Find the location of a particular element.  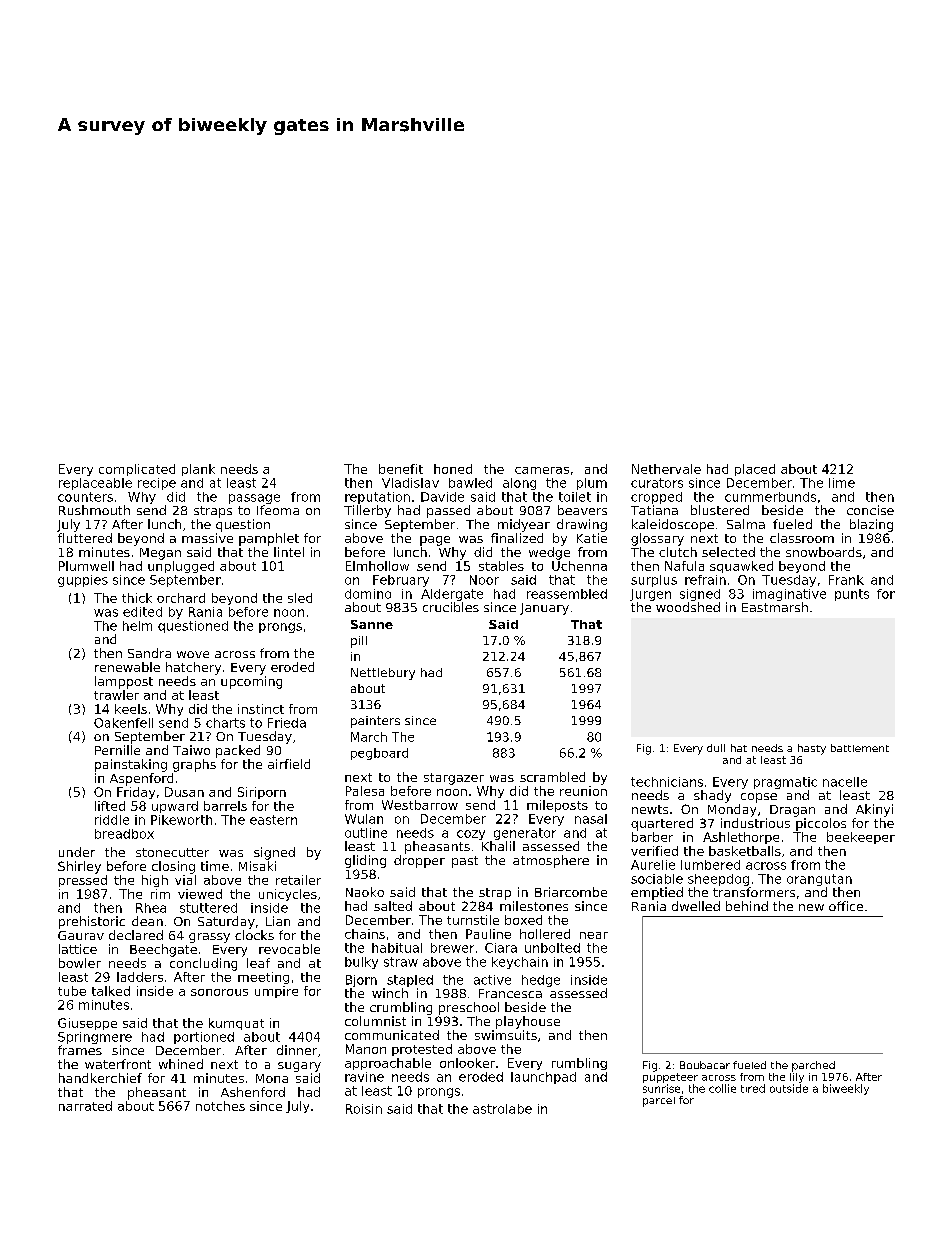

dwelled is located at coordinates (696, 906).
